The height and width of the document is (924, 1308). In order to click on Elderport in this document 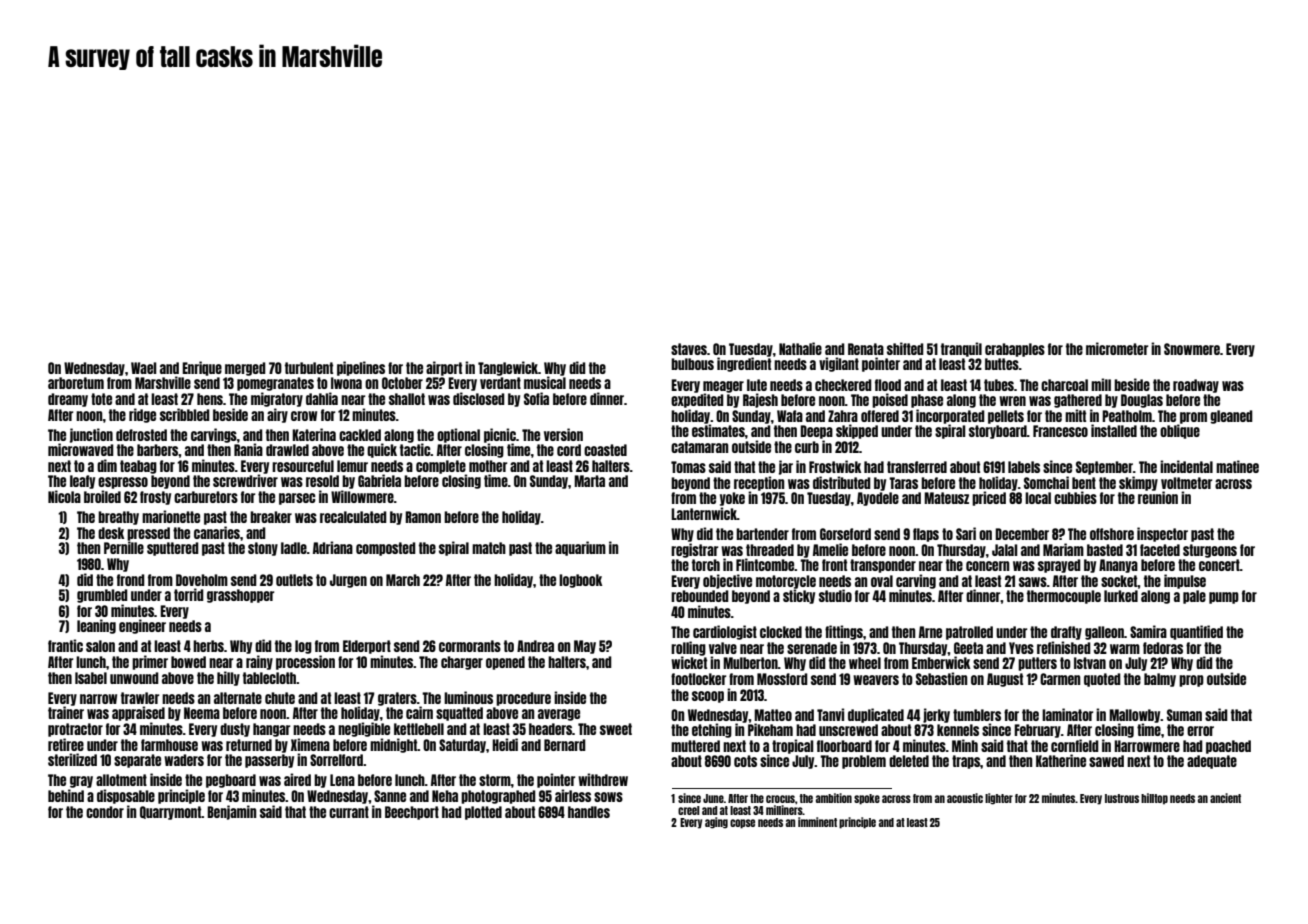, I will do `click(367, 647)`.
